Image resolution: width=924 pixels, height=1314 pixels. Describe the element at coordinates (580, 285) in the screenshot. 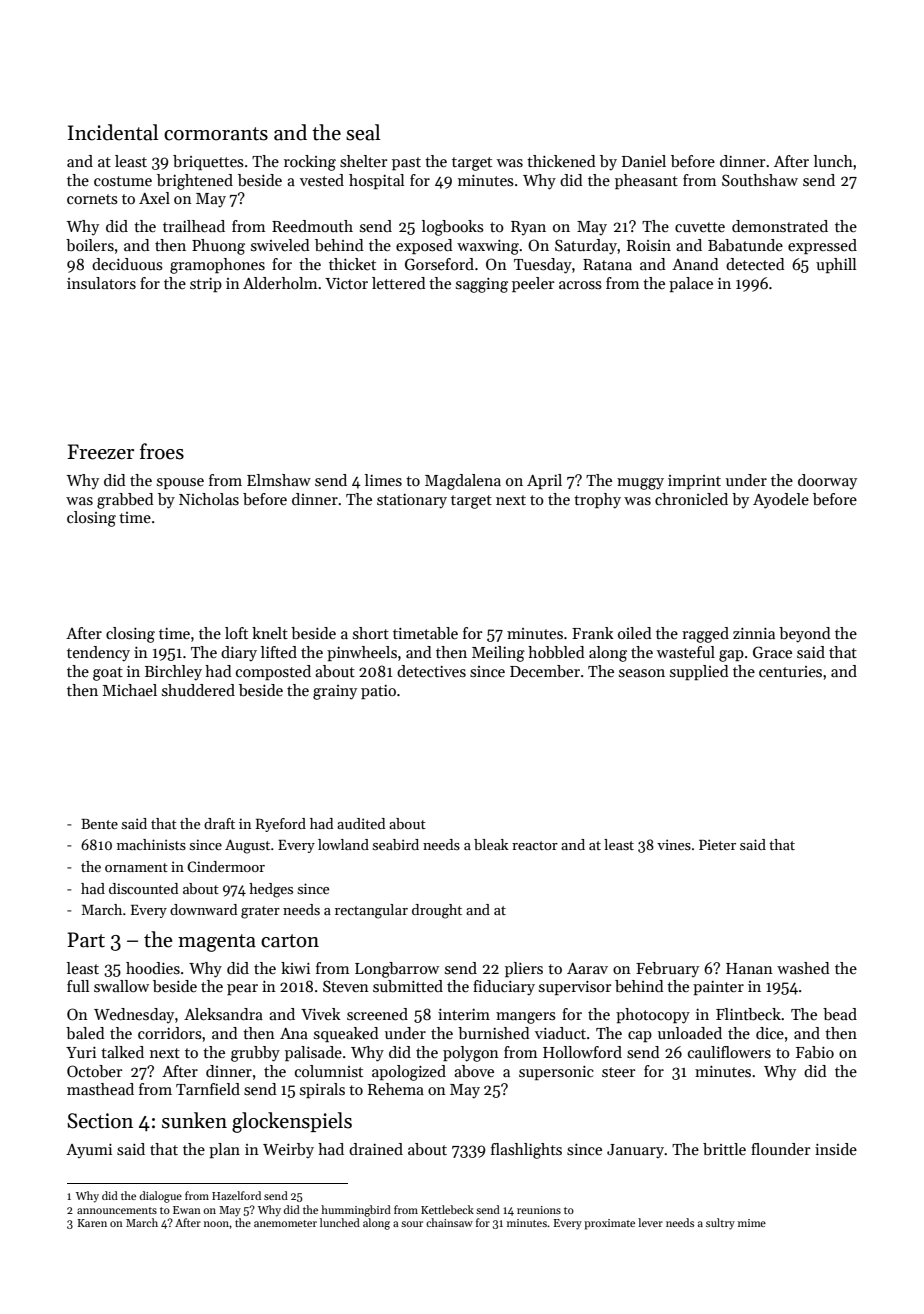

I see `across` at that location.
